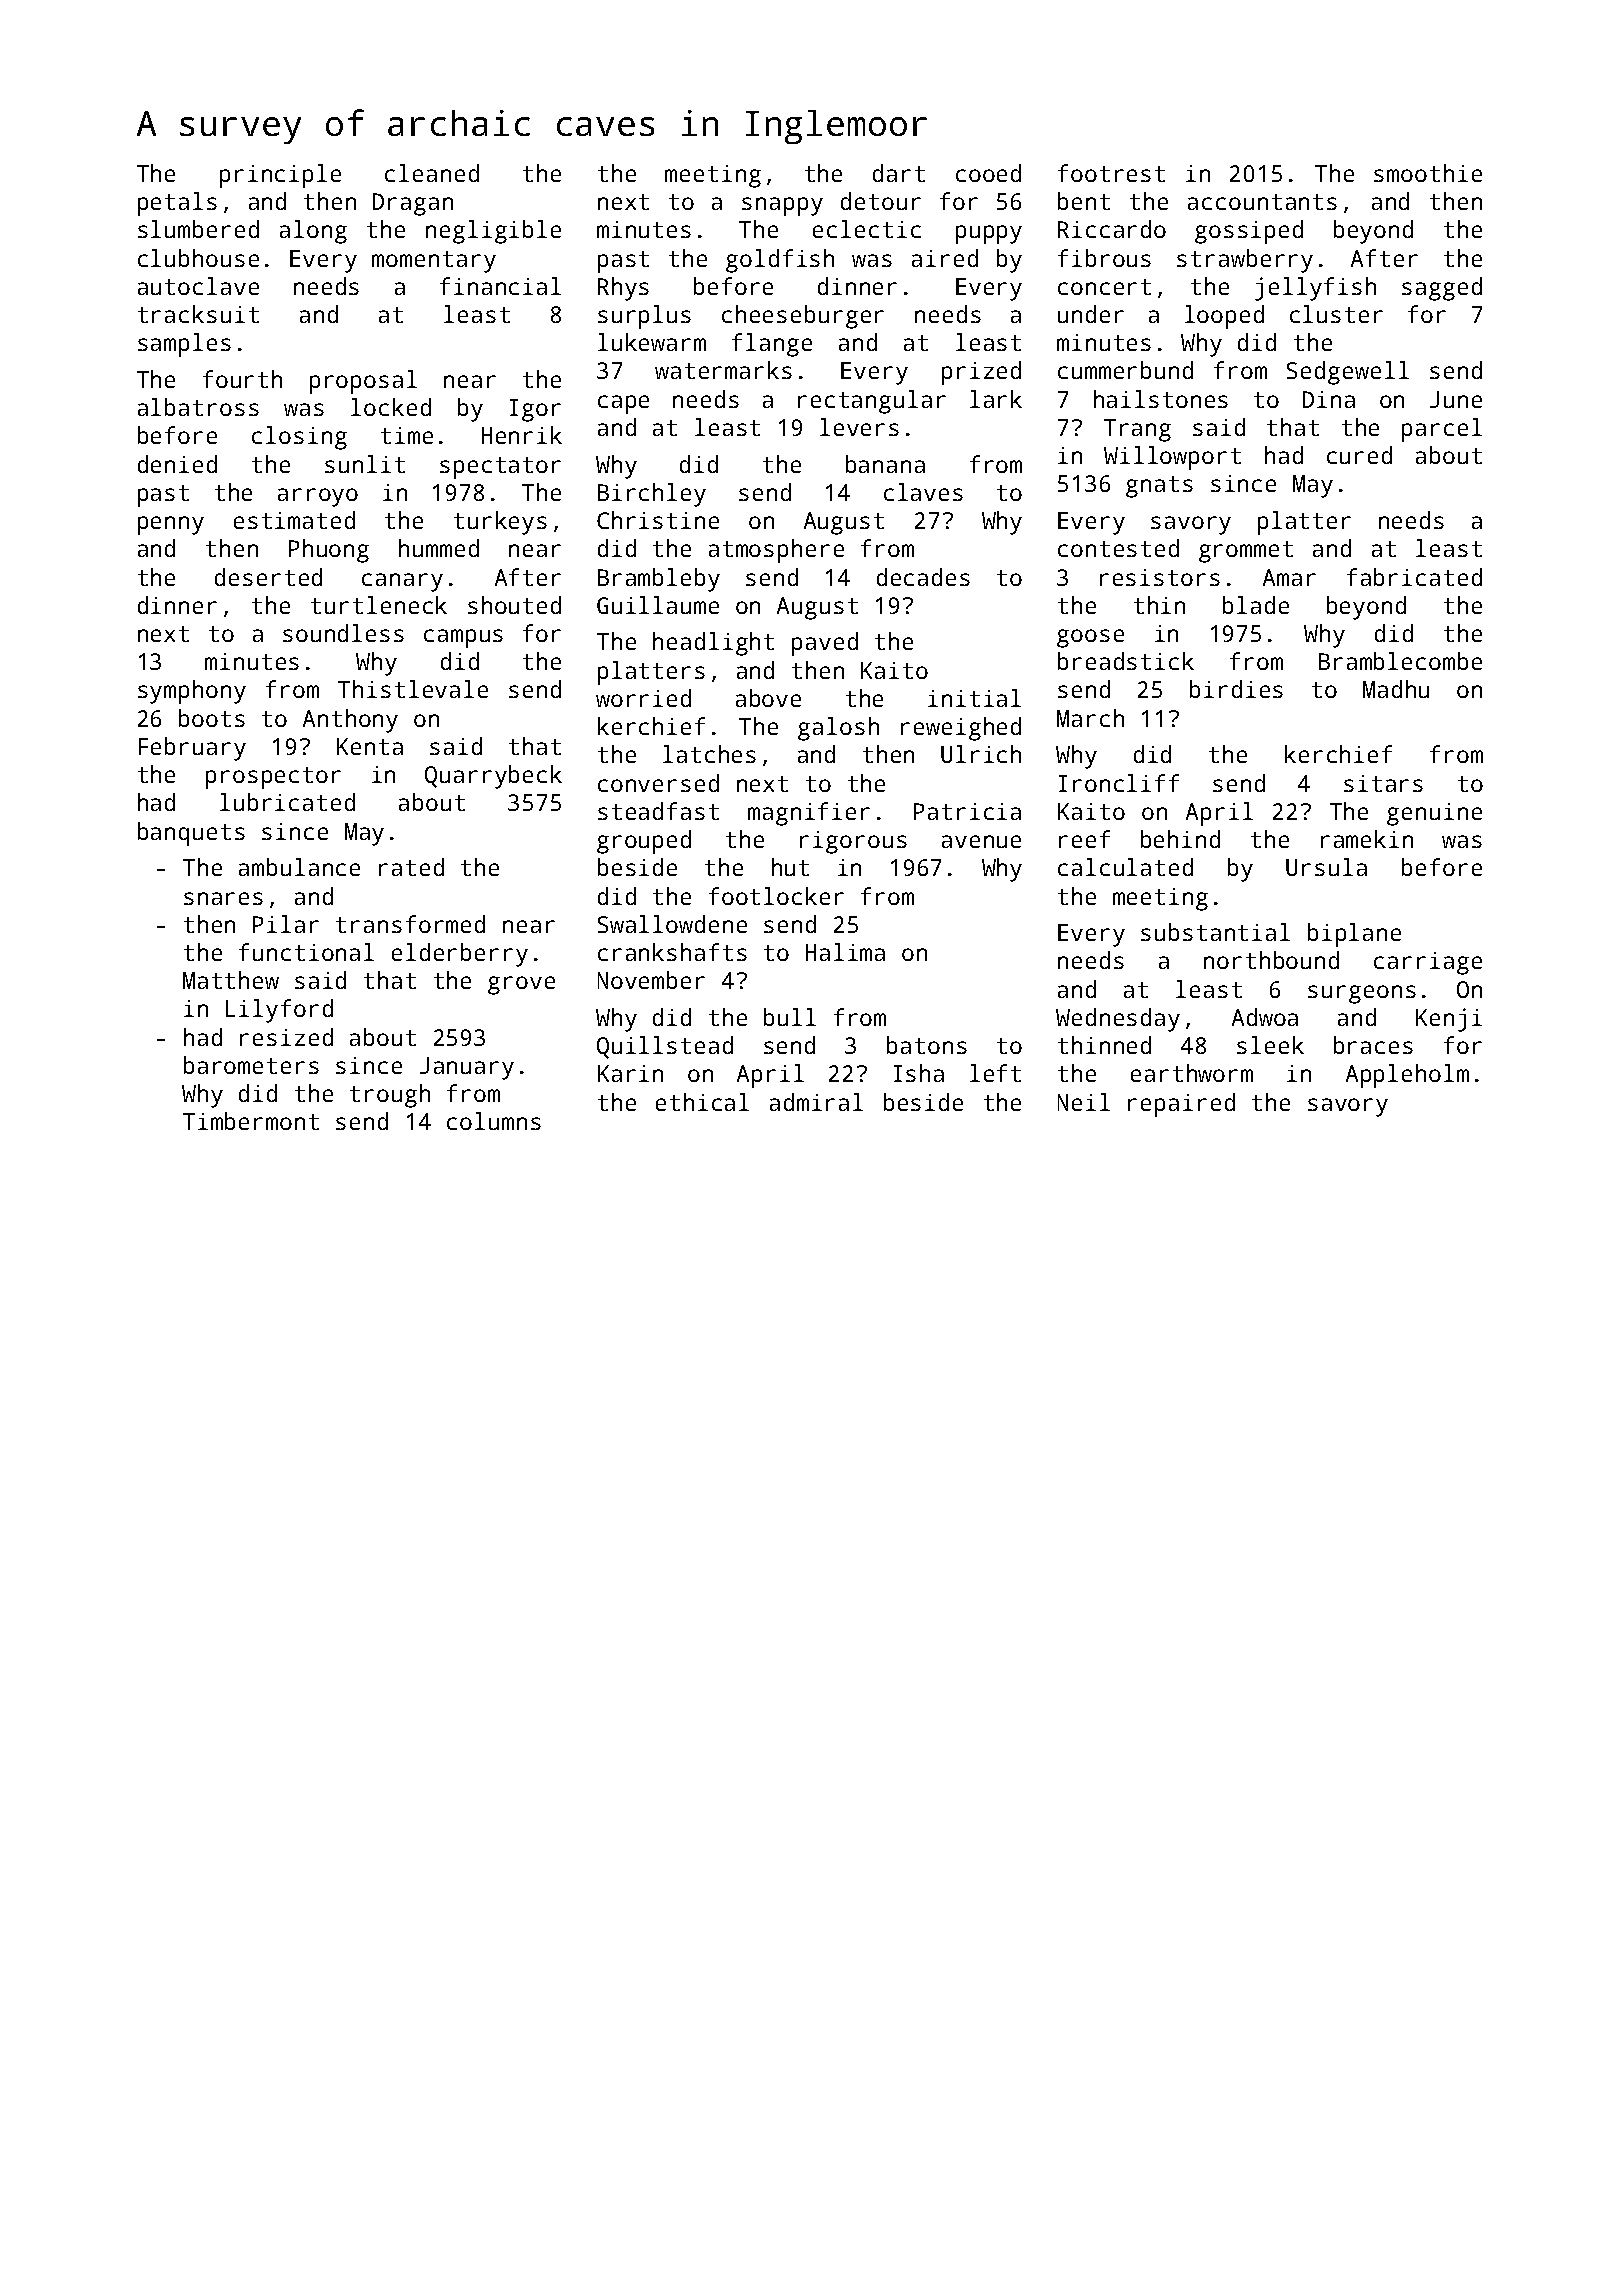 The height and width of the screenshot is (2292, 1620). What do you see at coordinates (1442, 289) in the screenshot?
I see `sagged` at bounding box center [1442, 289].
